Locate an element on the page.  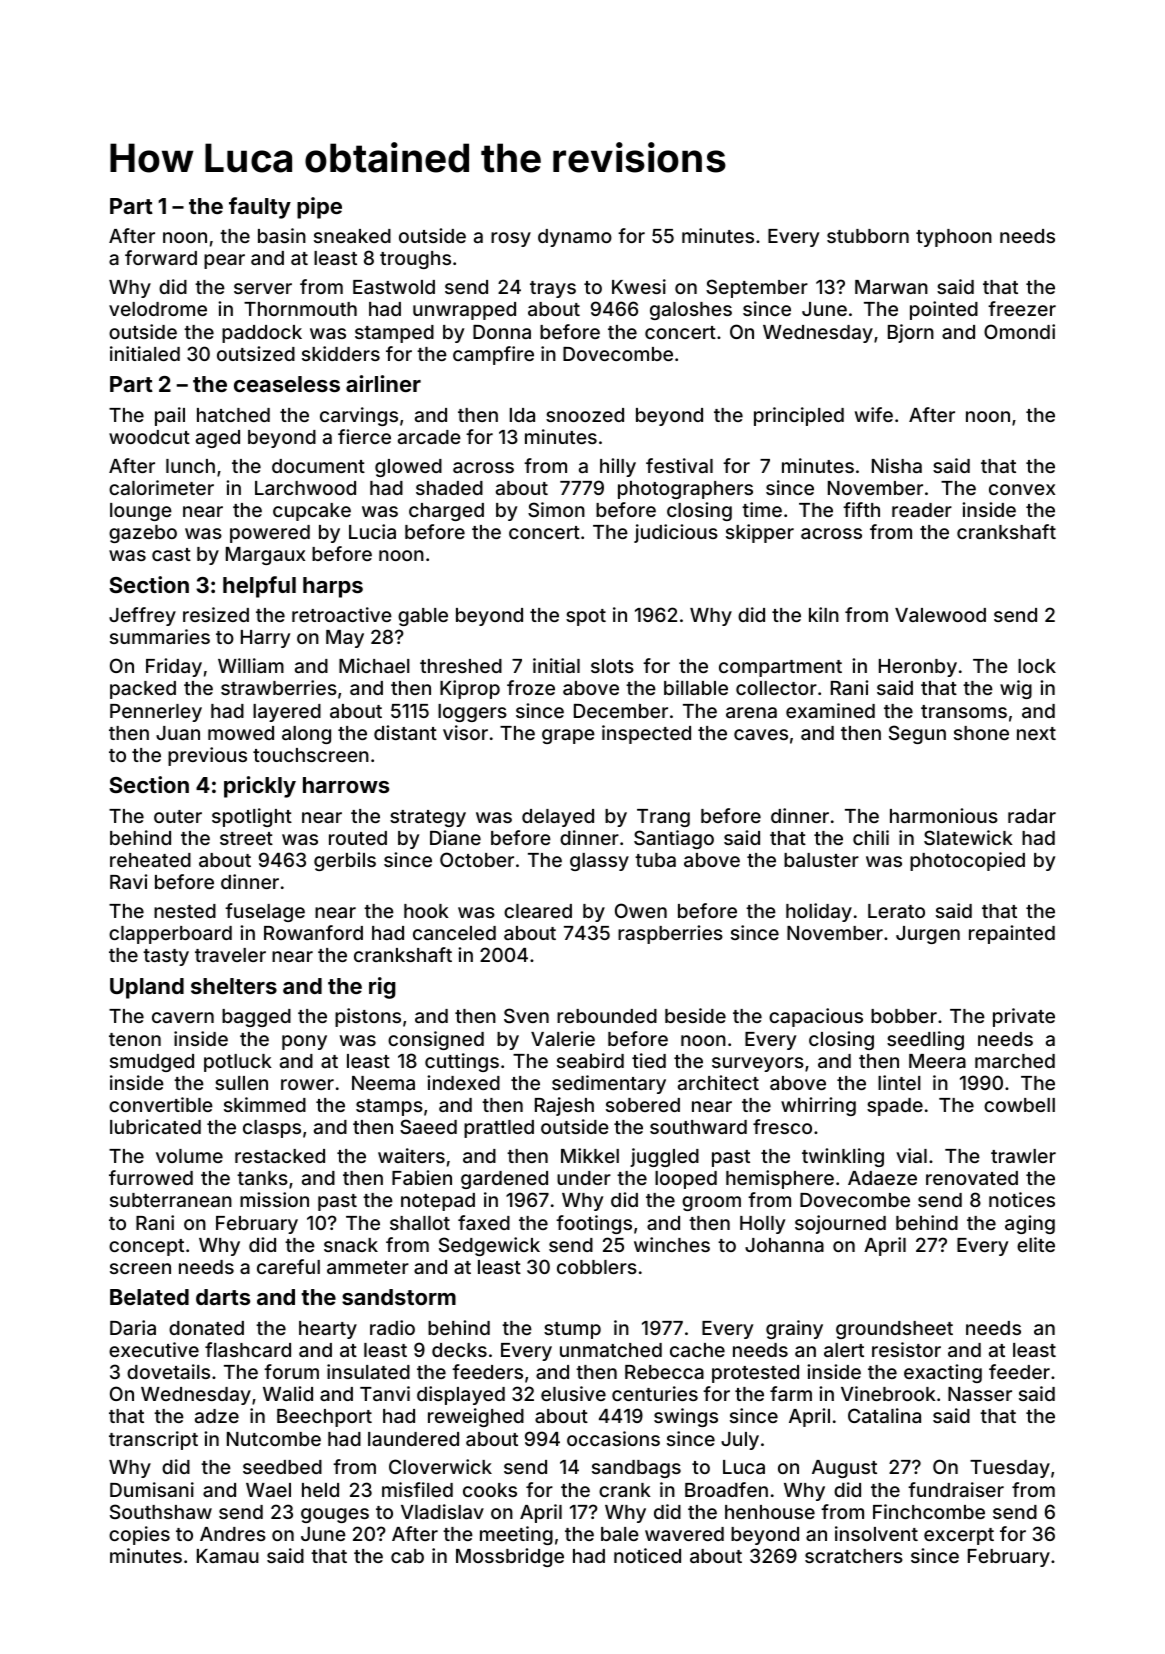
Holly is located at coordinates (762, 1225).
